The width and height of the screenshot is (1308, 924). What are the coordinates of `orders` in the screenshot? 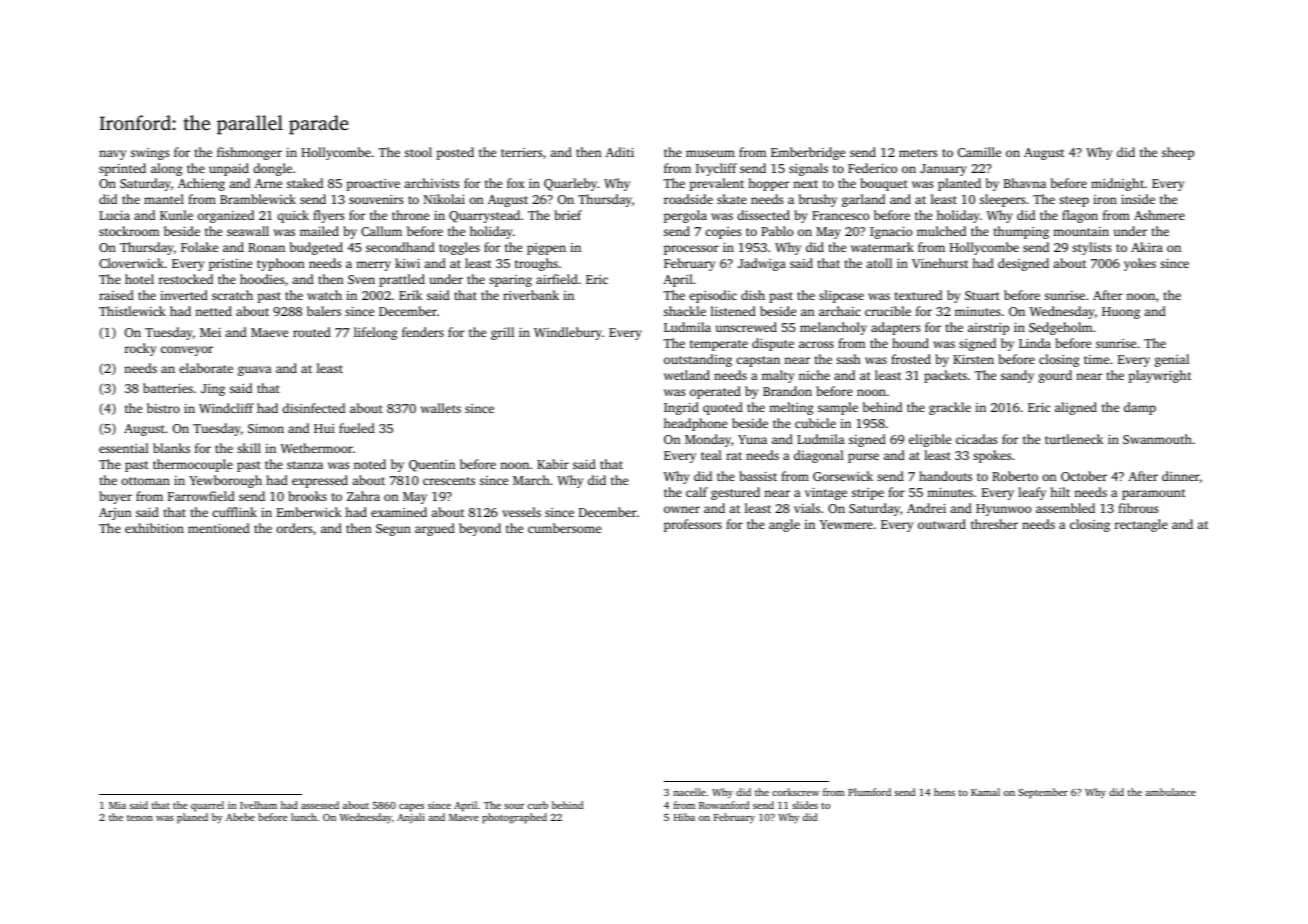 It's located at (294, 528).
